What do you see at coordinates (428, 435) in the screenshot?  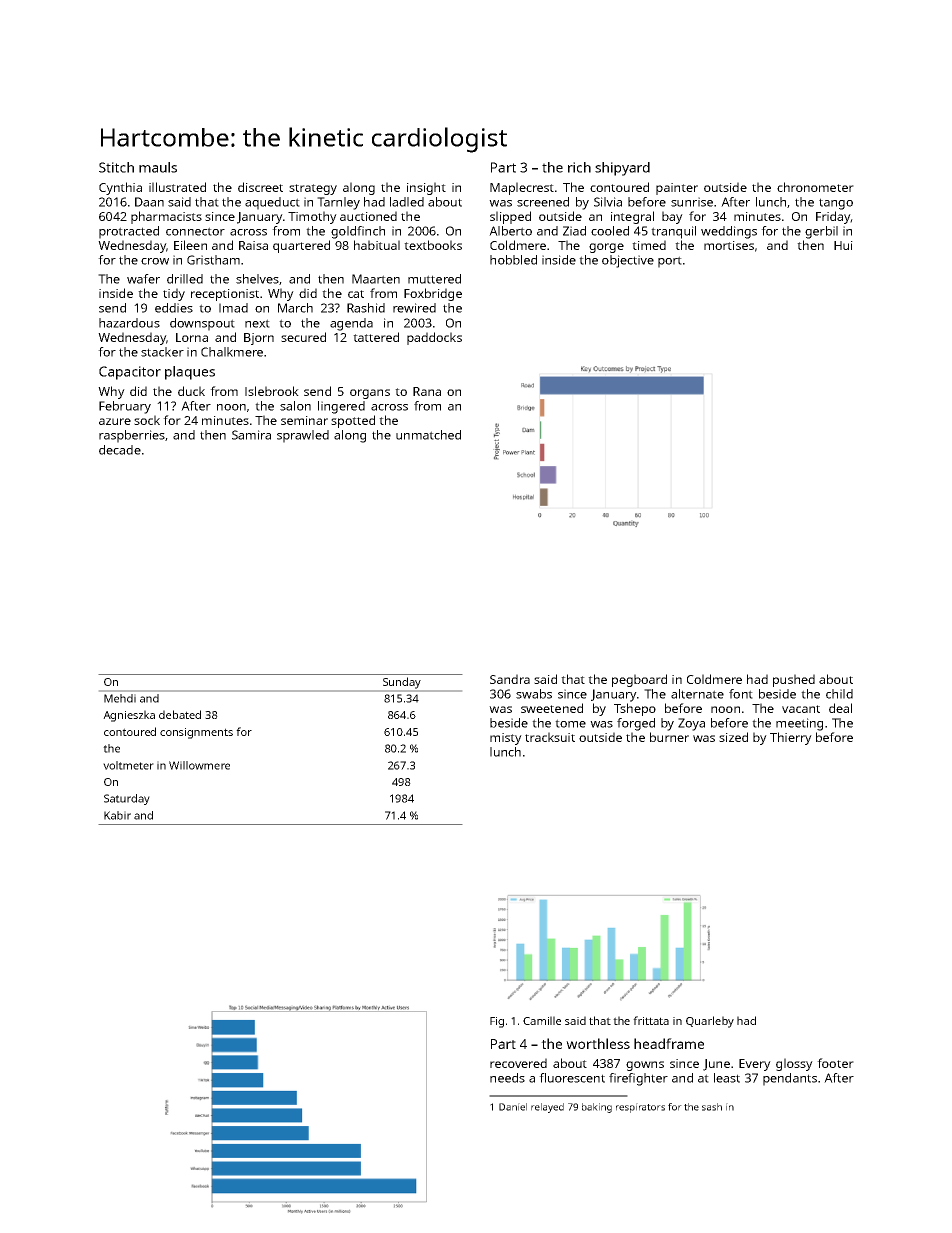 I see `unmatched` at bounding box center [428, 435].
